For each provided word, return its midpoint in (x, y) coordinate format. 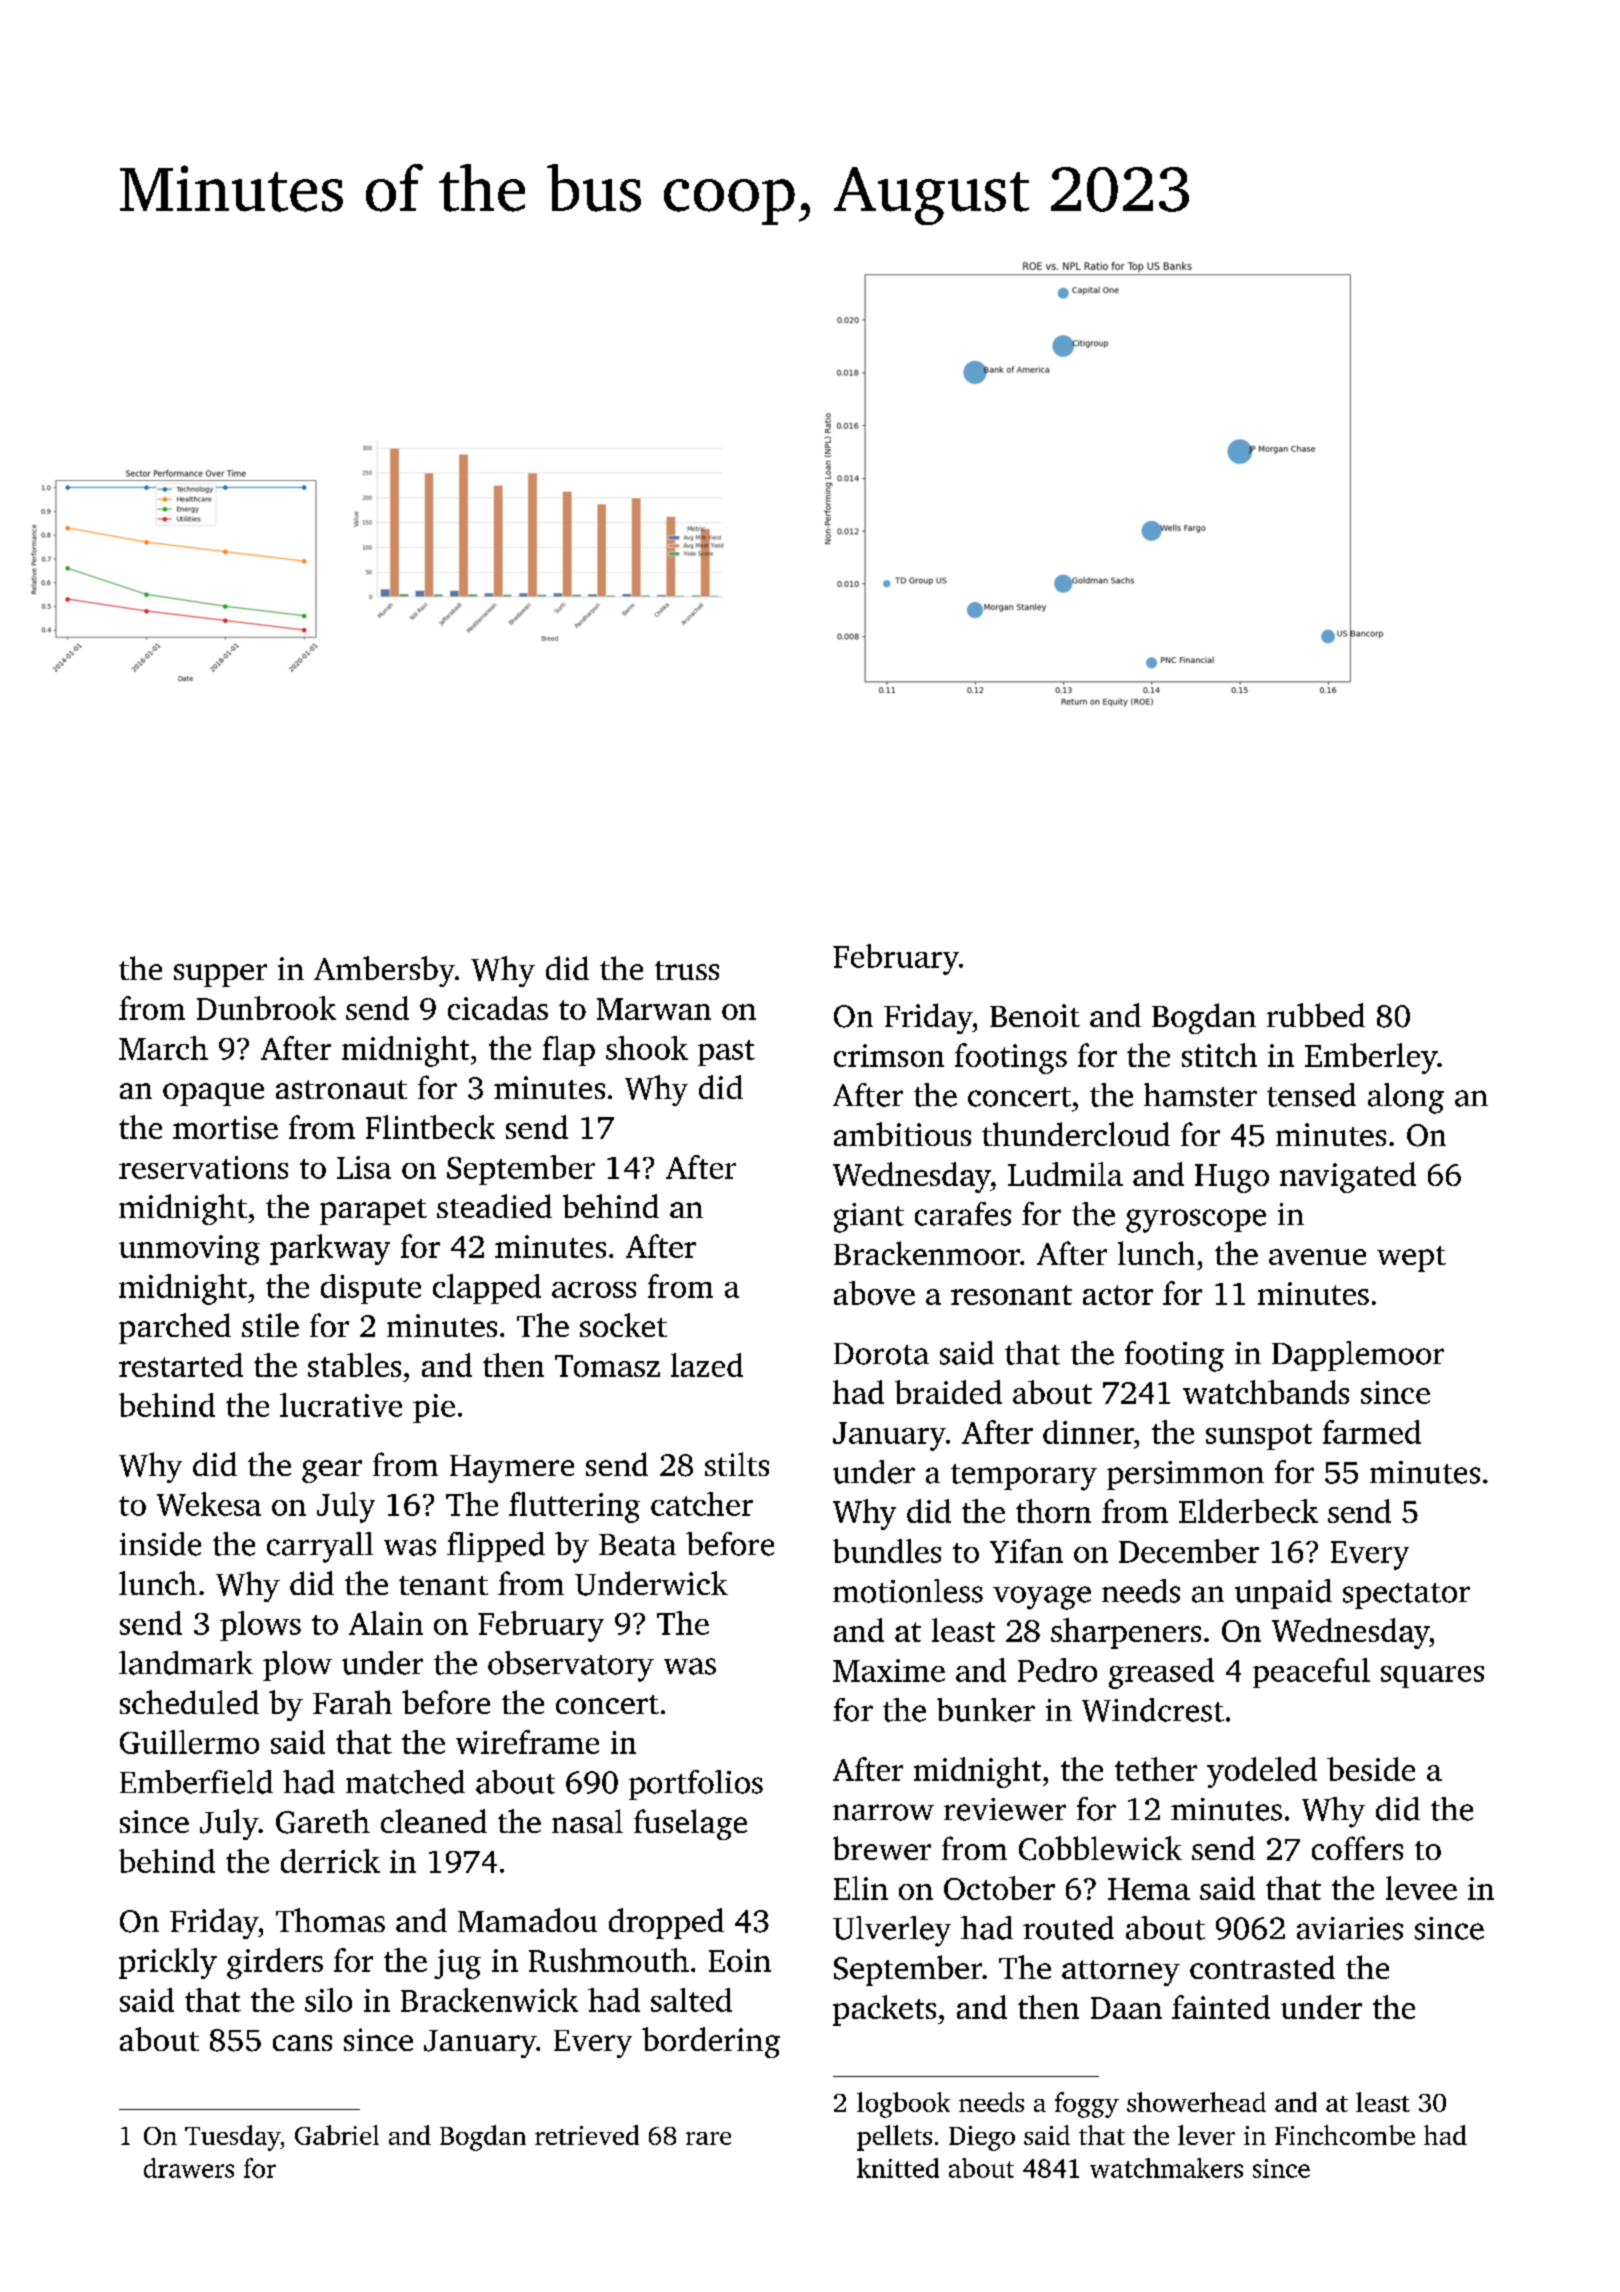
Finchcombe (1345, 2135)
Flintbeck (430, 1127)
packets (884, 2010)
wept (1411, 1259)
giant (869, 1218)
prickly (168, 1963)
